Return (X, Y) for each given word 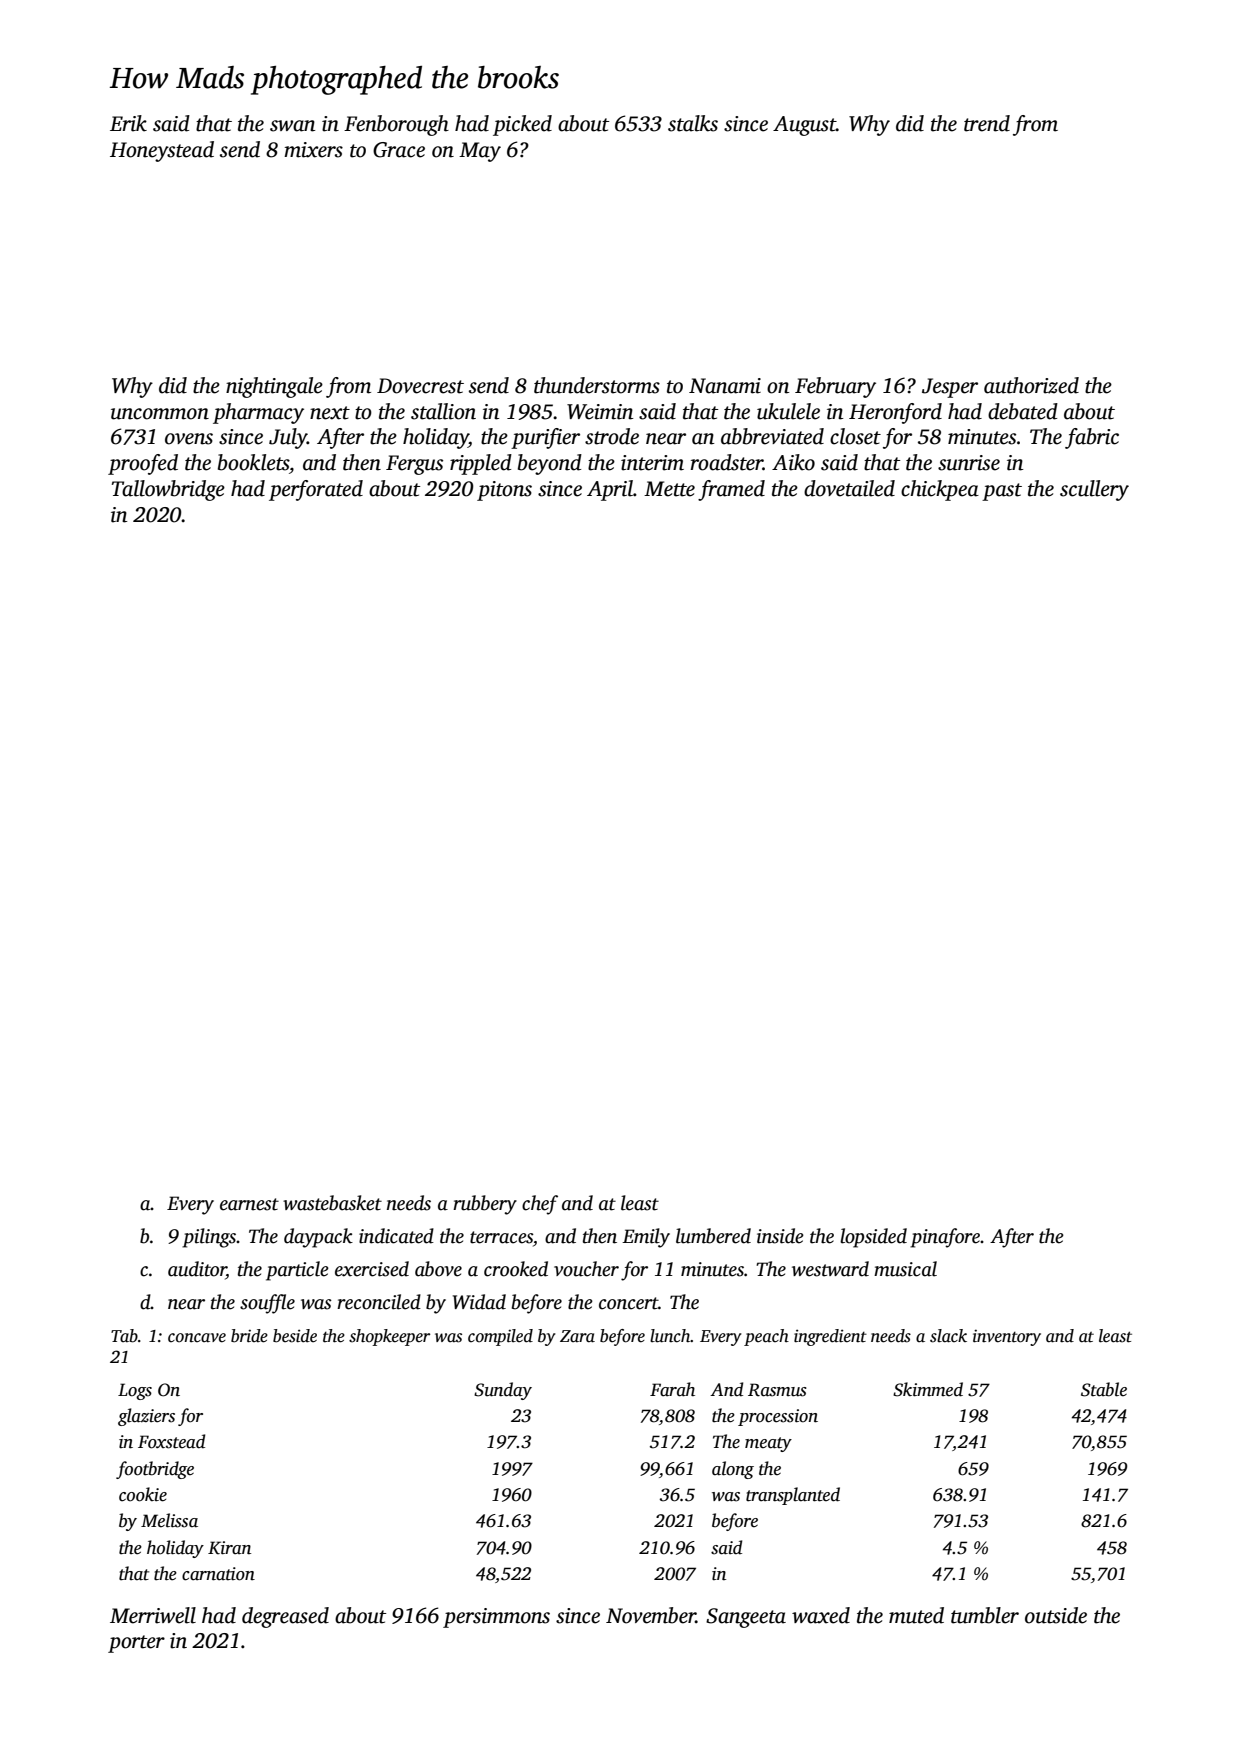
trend (987, 123)
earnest (249, 1204)
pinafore (945, 1238)
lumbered (713, 1236)
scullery (1094, 490)
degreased (285, 1617)
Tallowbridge (168, 490)
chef (540, 1205)
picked (522, 125)
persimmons (496, 1618)
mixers (313, 150)
